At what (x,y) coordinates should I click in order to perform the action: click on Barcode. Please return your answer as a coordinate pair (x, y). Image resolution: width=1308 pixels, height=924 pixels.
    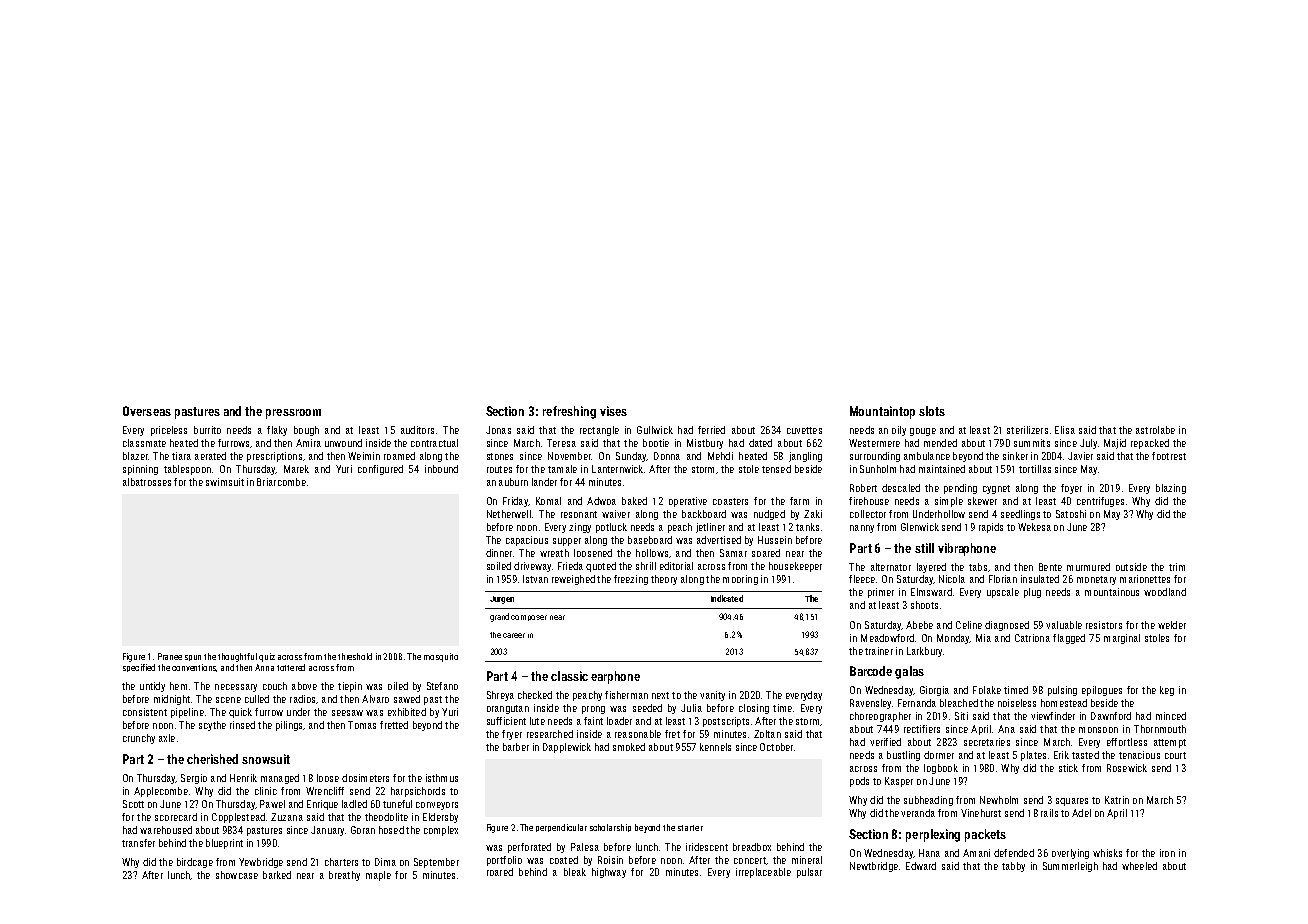
    Looking at the image, I should click on (871, 671).
